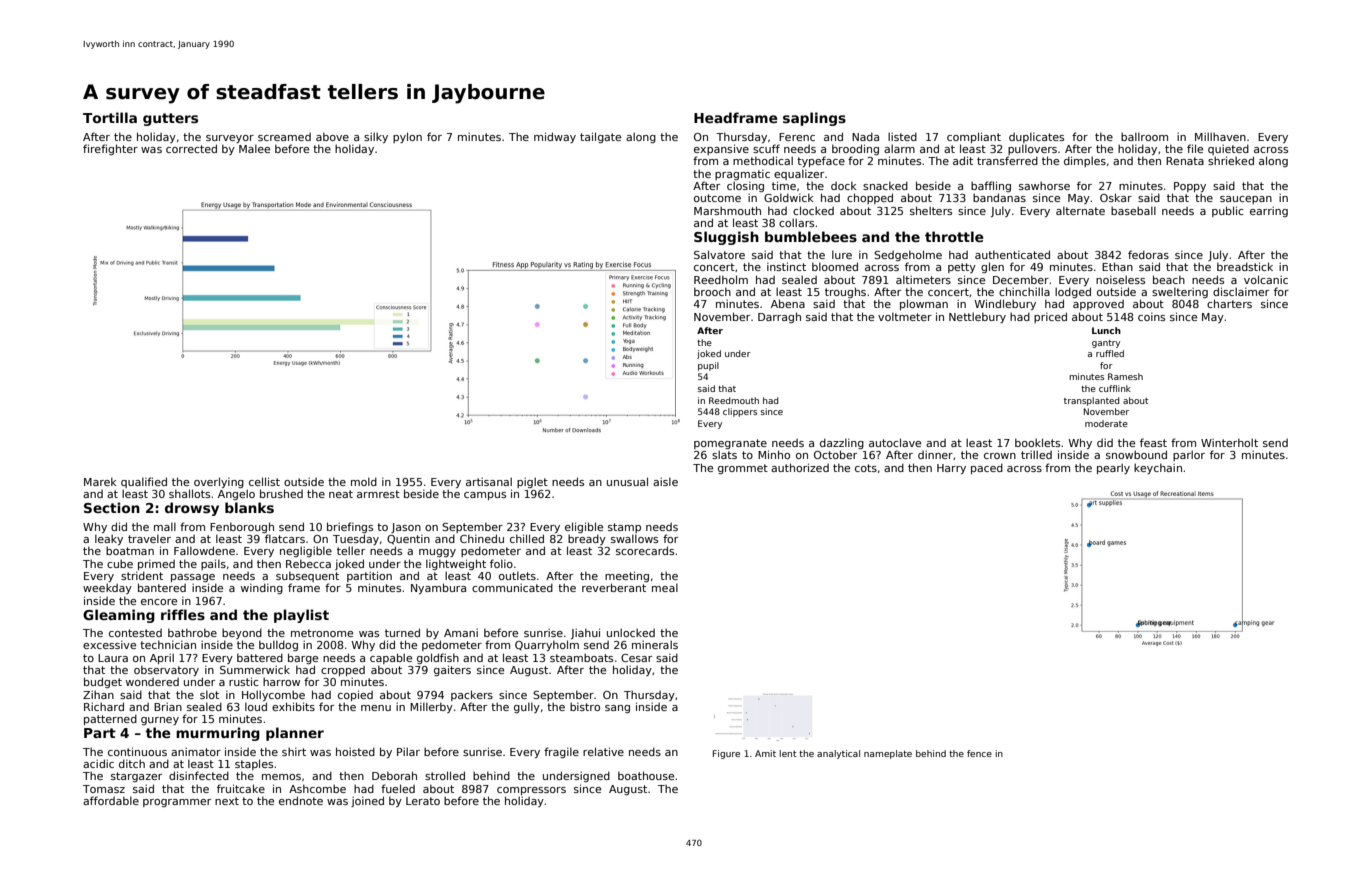  I want to click on Jiahui, so click(585, 633).
